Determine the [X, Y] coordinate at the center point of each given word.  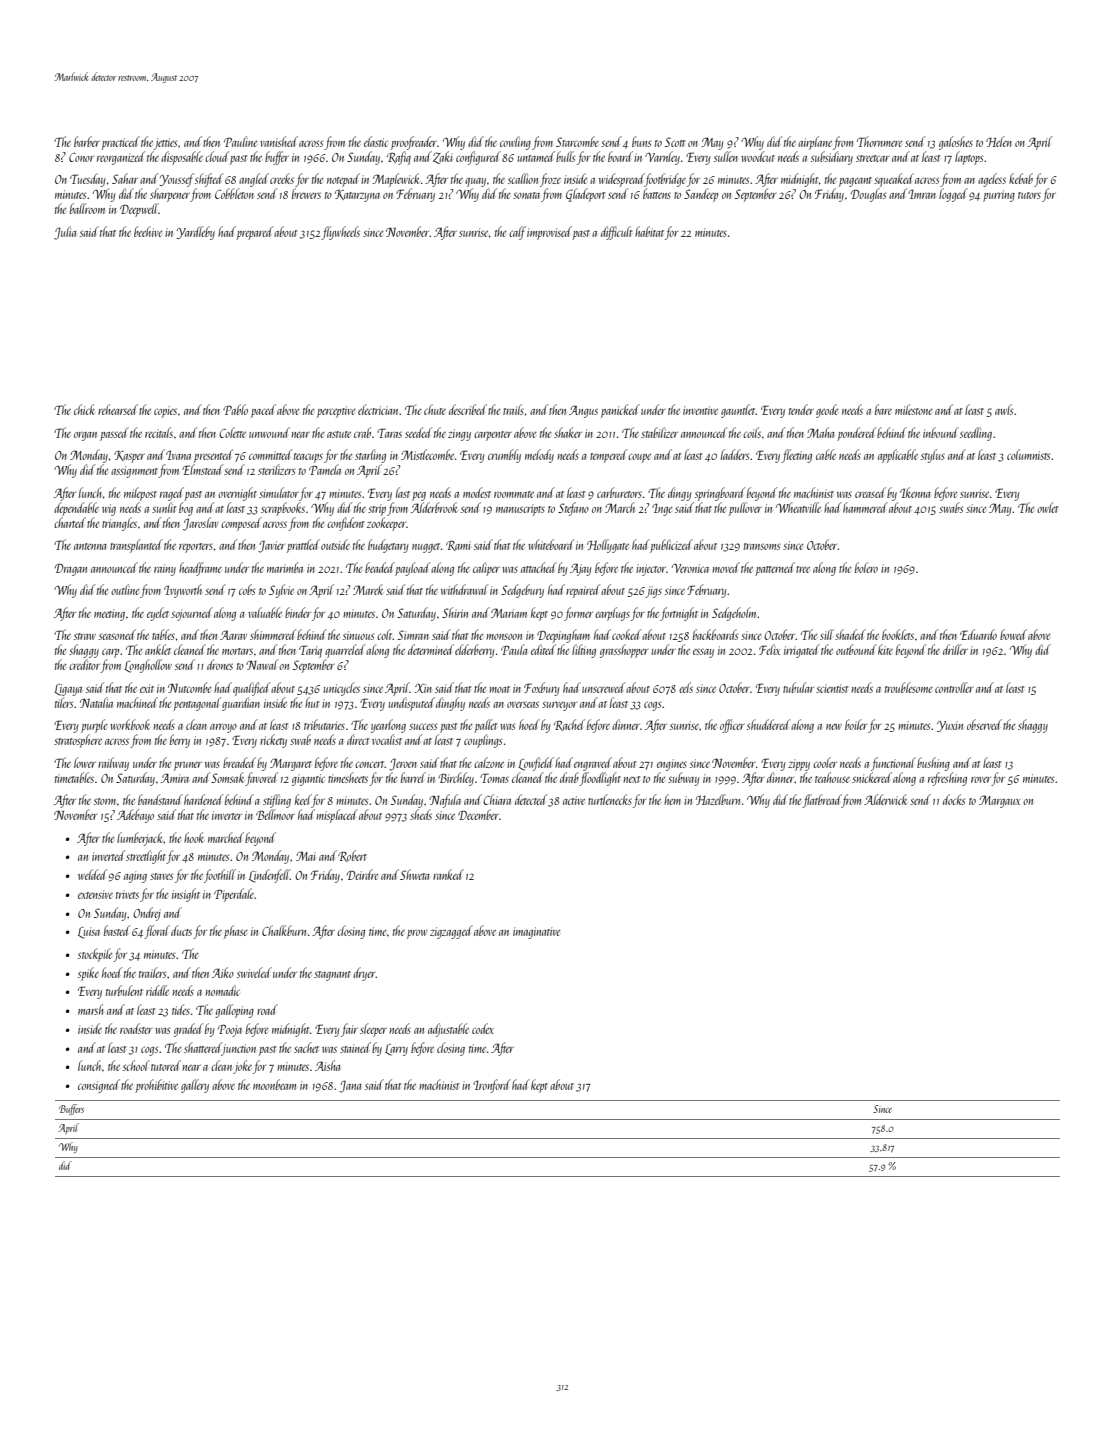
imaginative [537, 933]
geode [827, 411]
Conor [81, 157]
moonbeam [274, 1084]
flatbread [822, 801]
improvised [549, 233]
